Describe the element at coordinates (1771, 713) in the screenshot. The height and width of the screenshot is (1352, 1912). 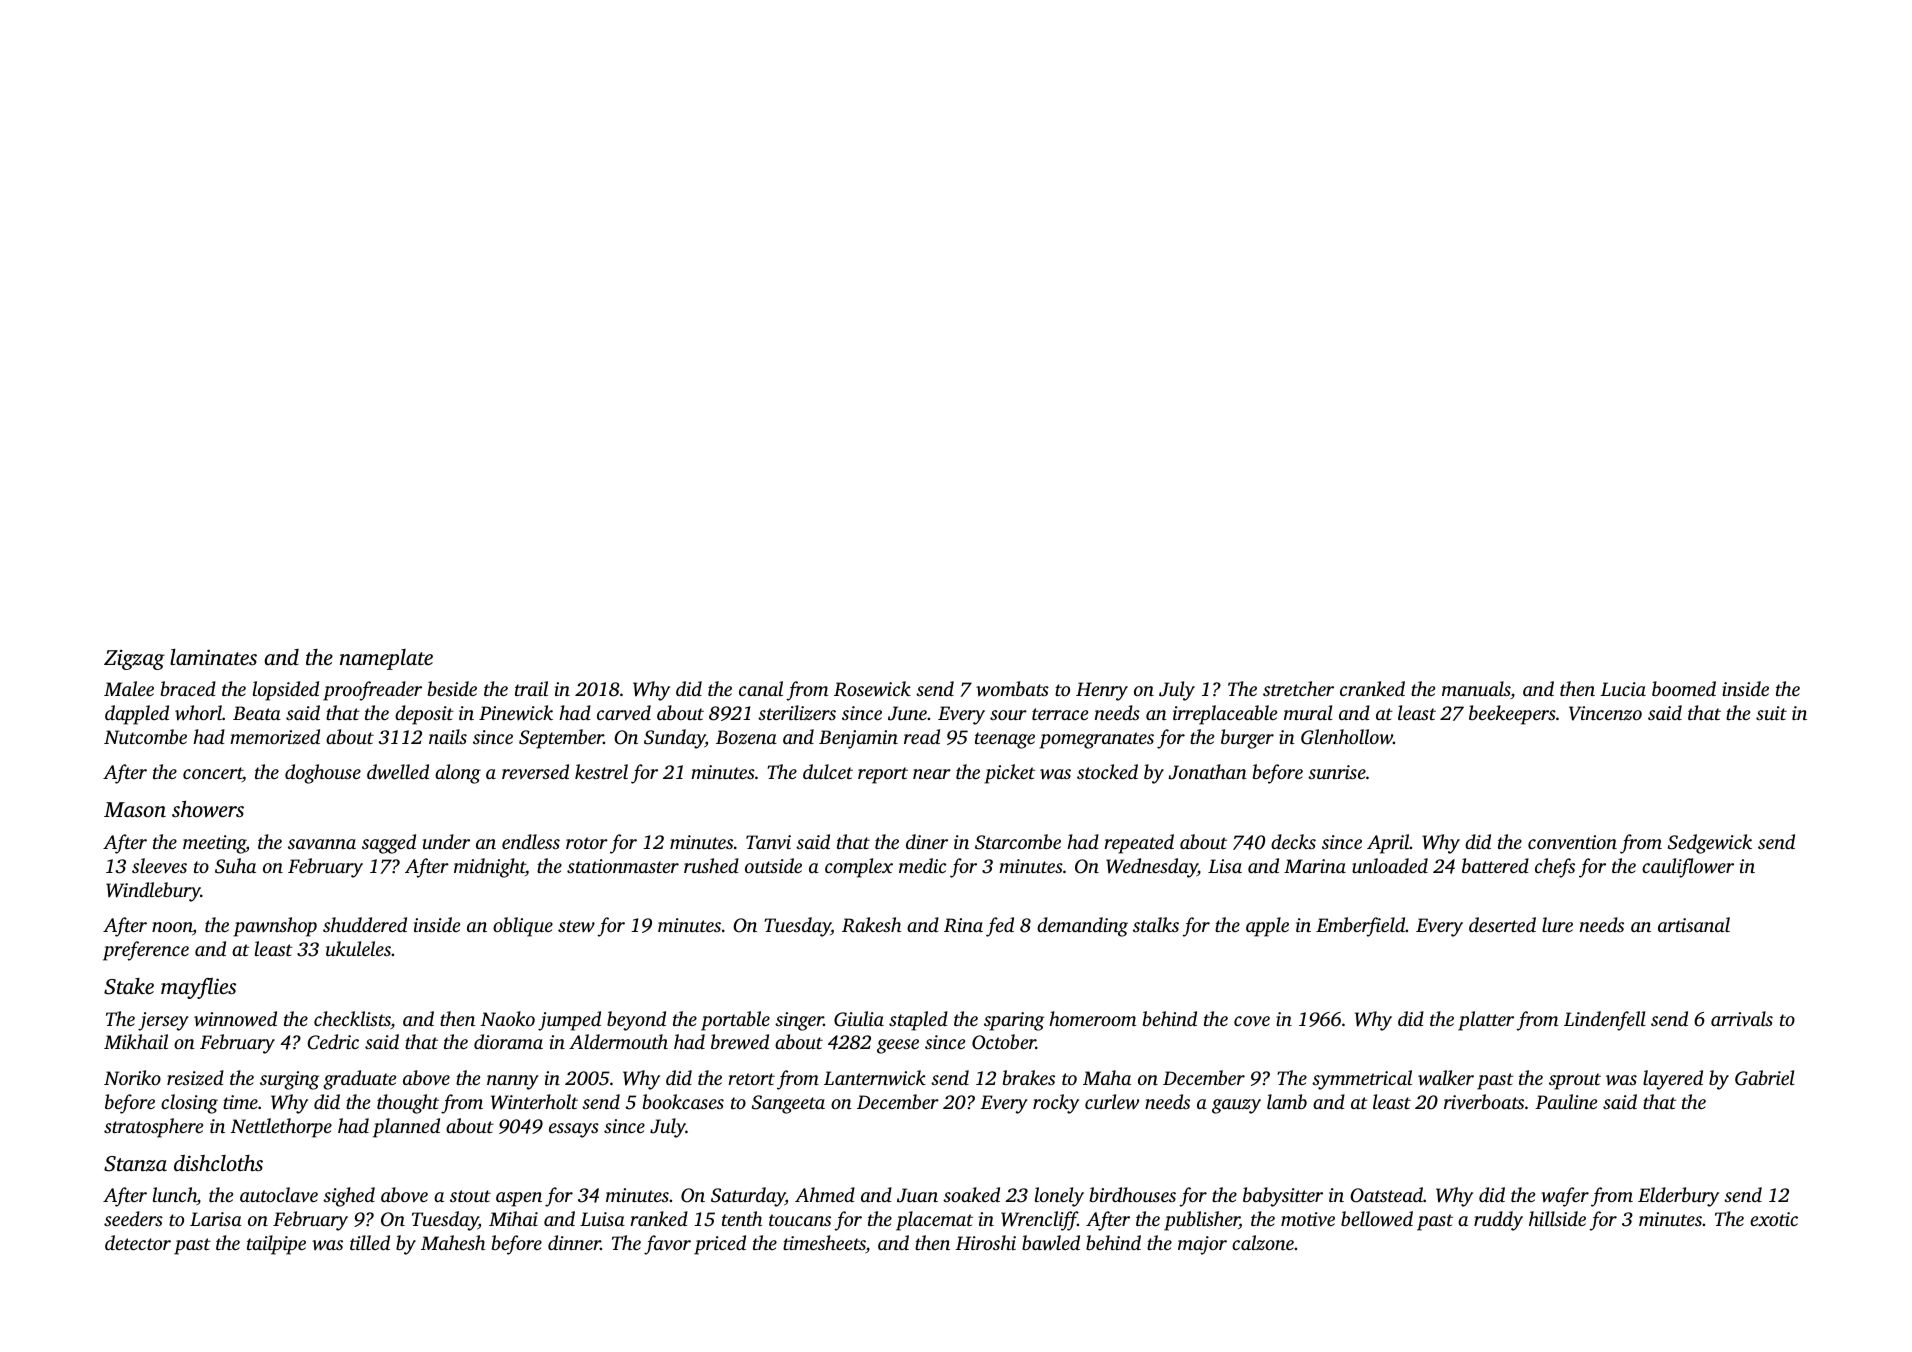
I see `suit` at that location.
